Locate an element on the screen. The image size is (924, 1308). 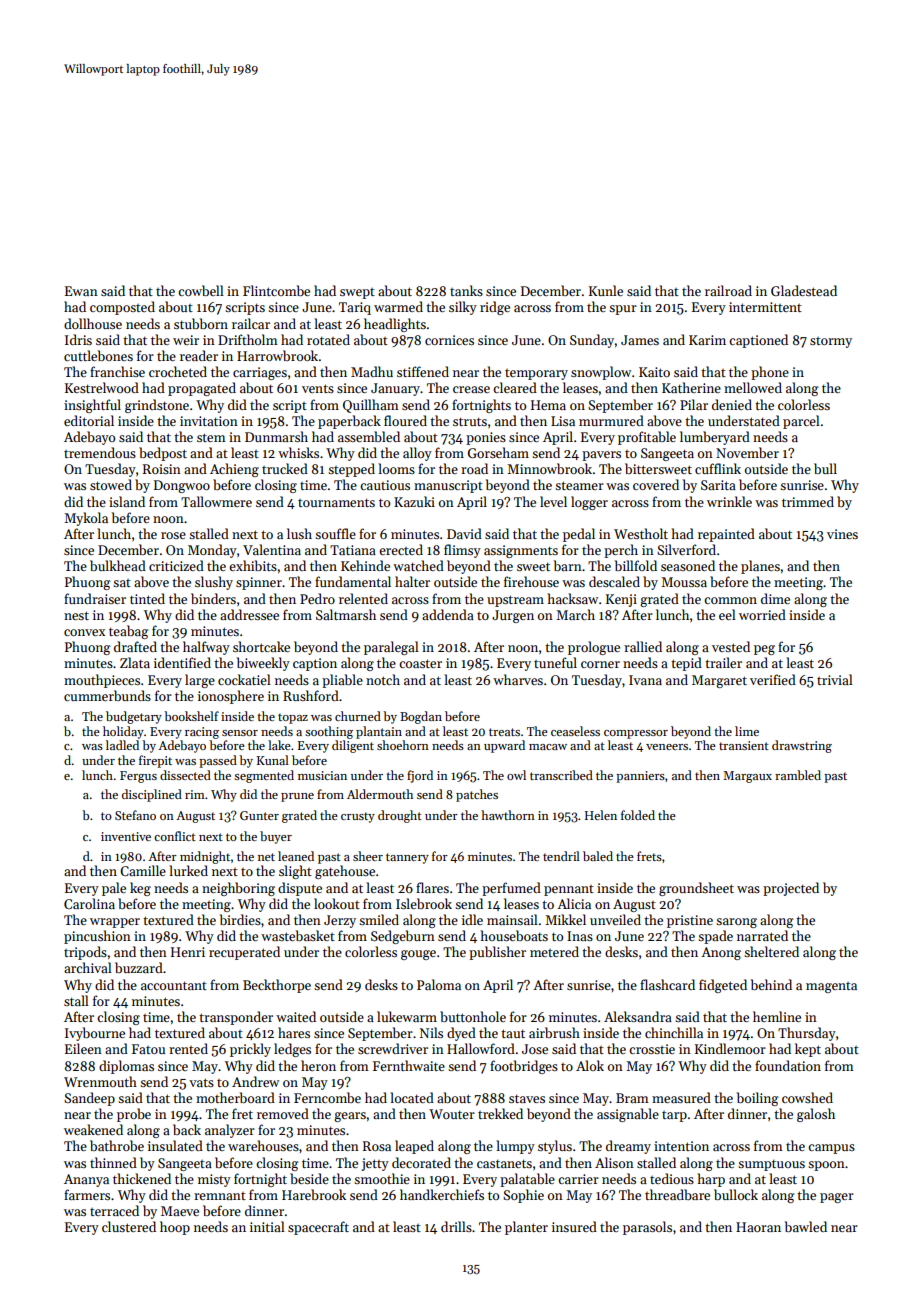
insightful is located at coordinates (92, 406).
